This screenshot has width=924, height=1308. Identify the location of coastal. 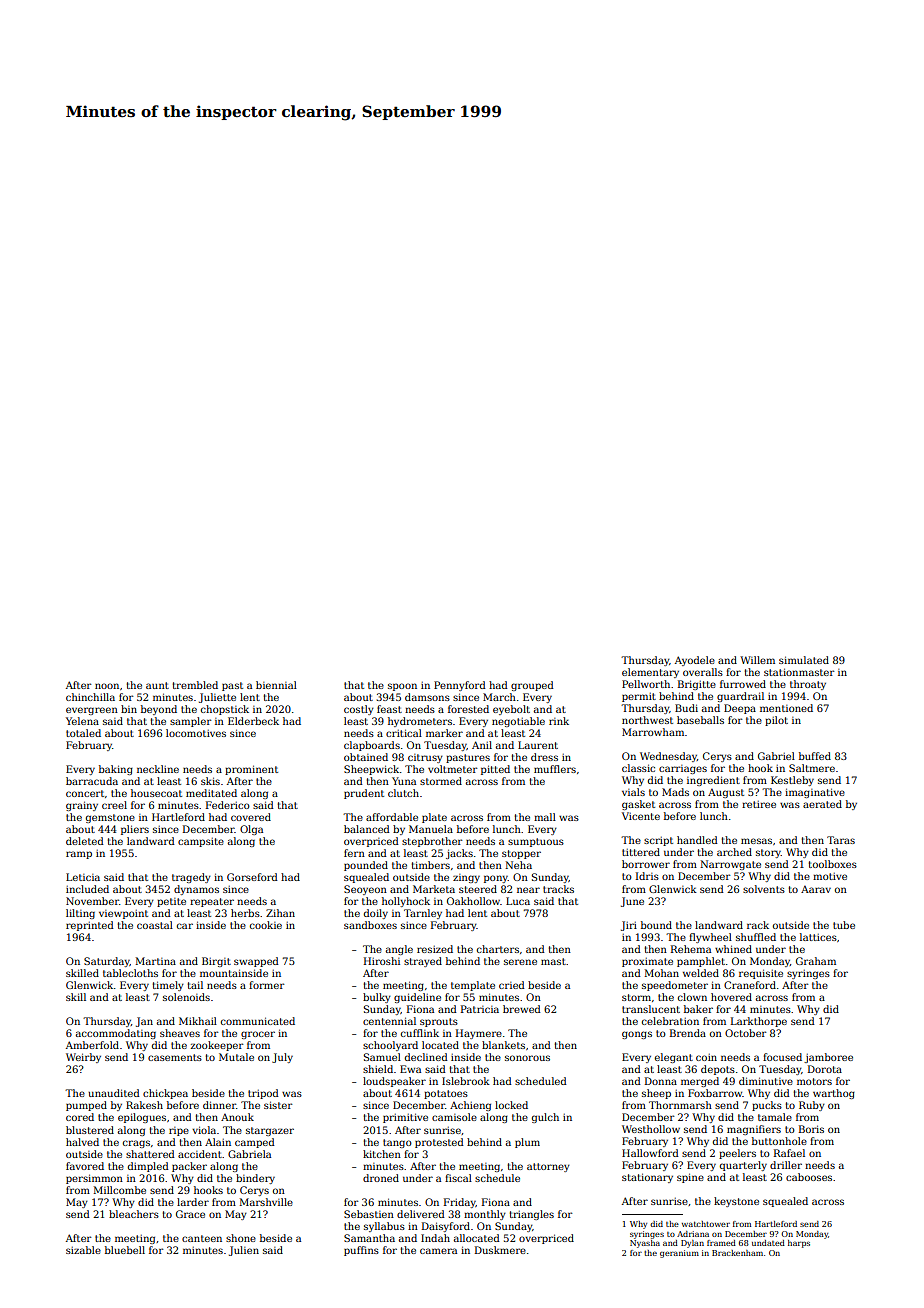
(155, 925).
